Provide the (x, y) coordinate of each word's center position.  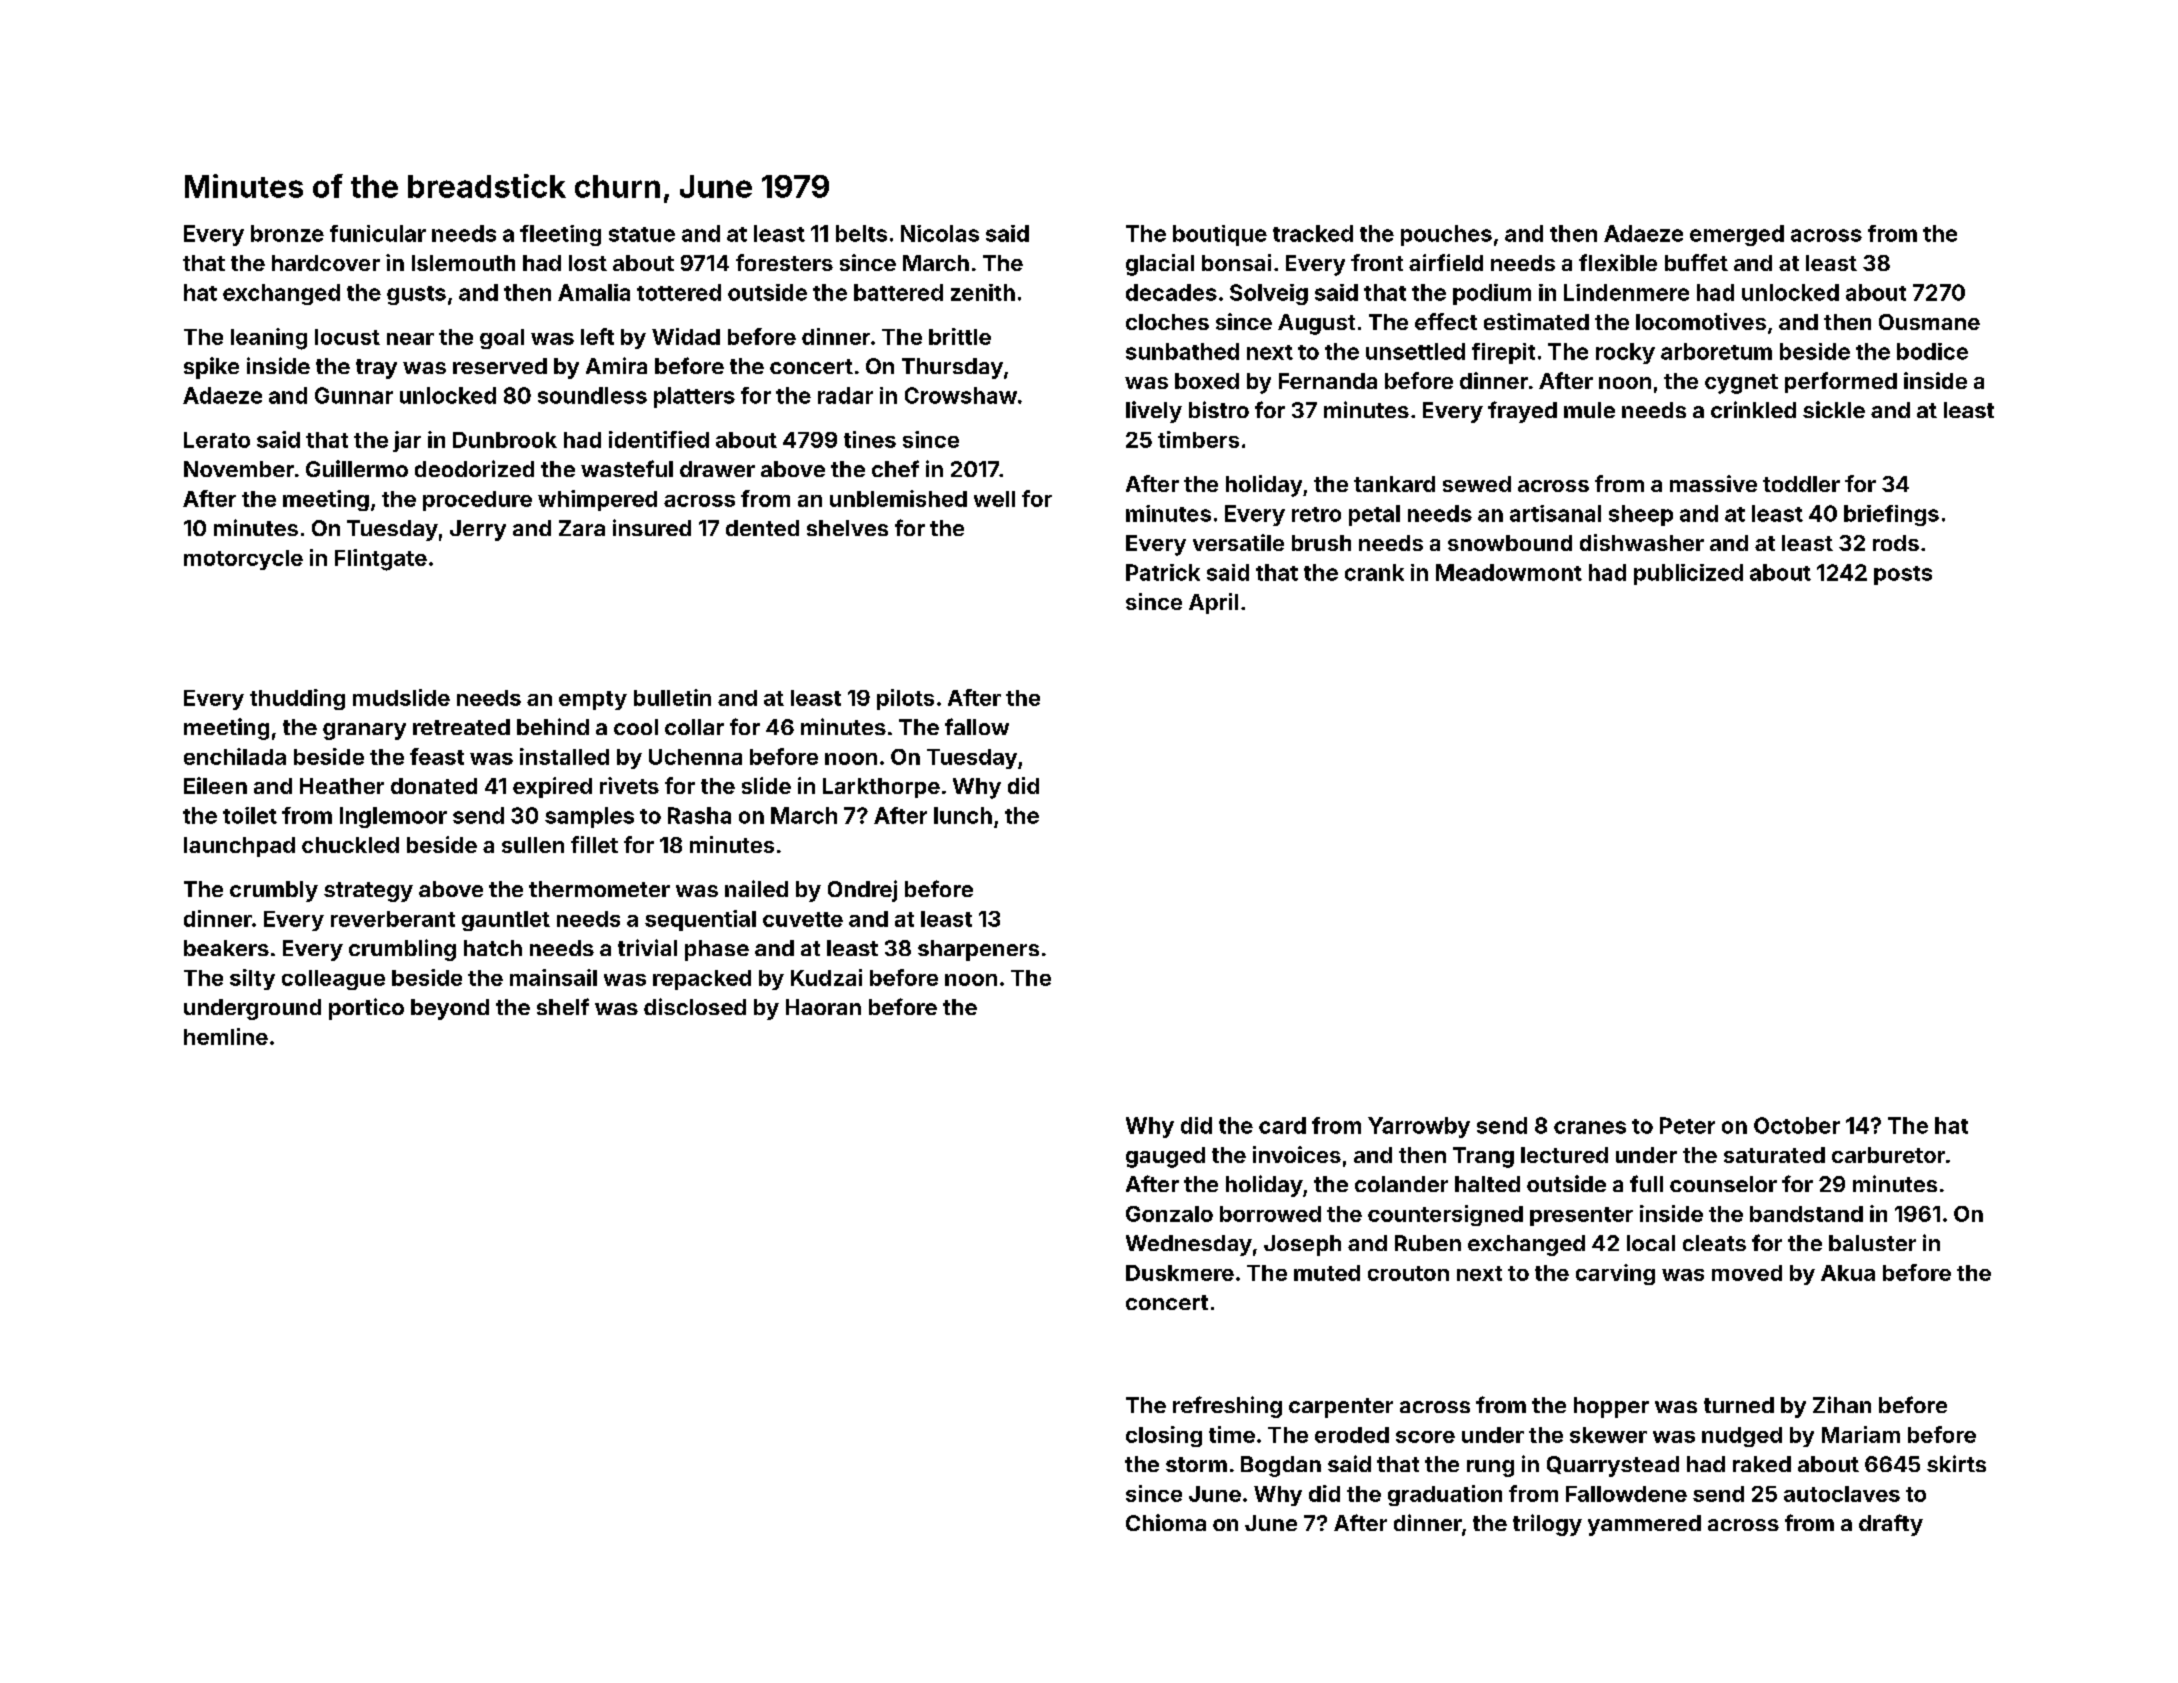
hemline (226, 1036)
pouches (1446, 235)
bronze (287, 233)
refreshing (1227, 1407)
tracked (1313, 233)
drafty (1891, 1525)
